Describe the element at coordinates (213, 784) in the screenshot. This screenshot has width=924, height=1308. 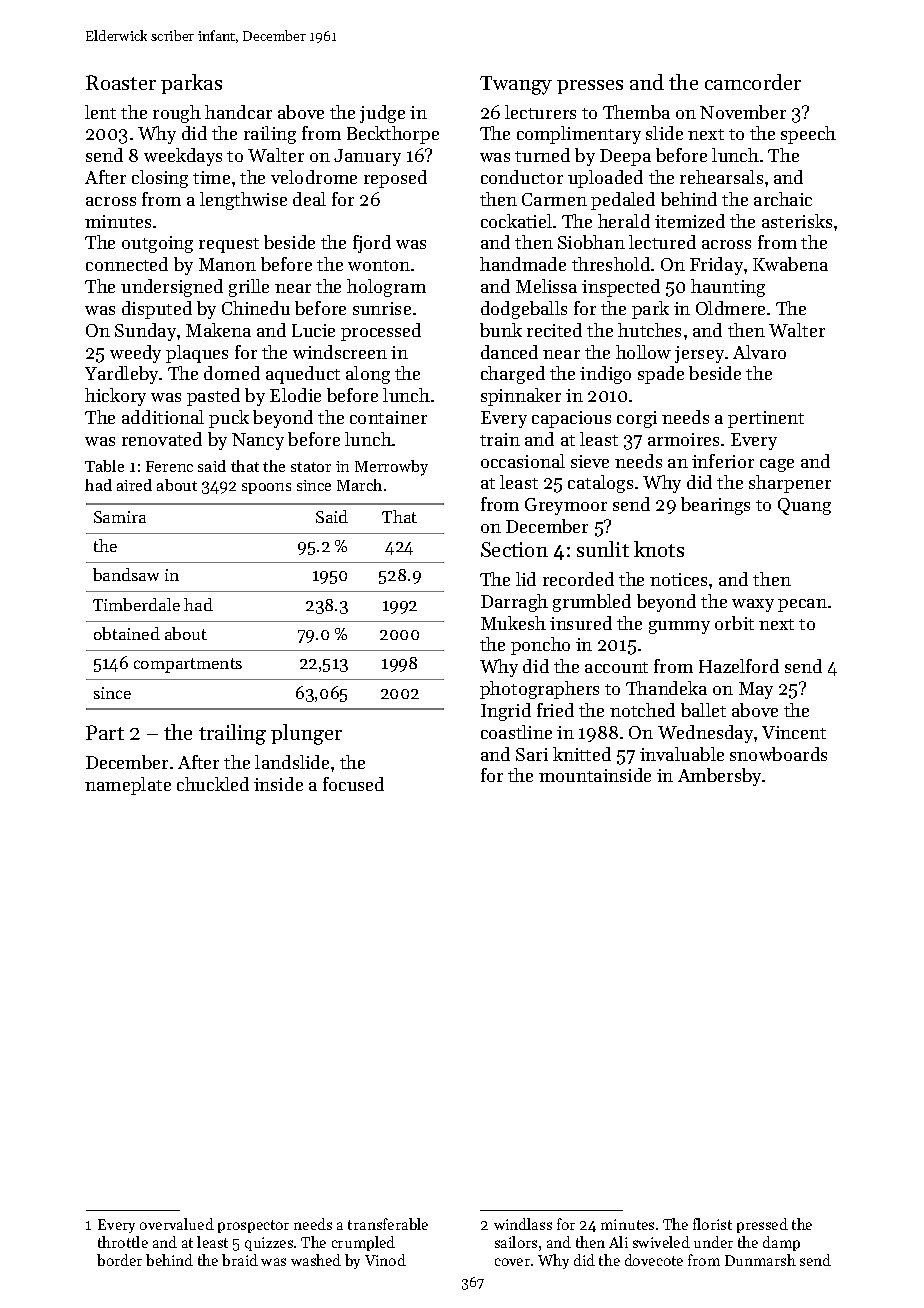
I see `chuckled` at that location.
